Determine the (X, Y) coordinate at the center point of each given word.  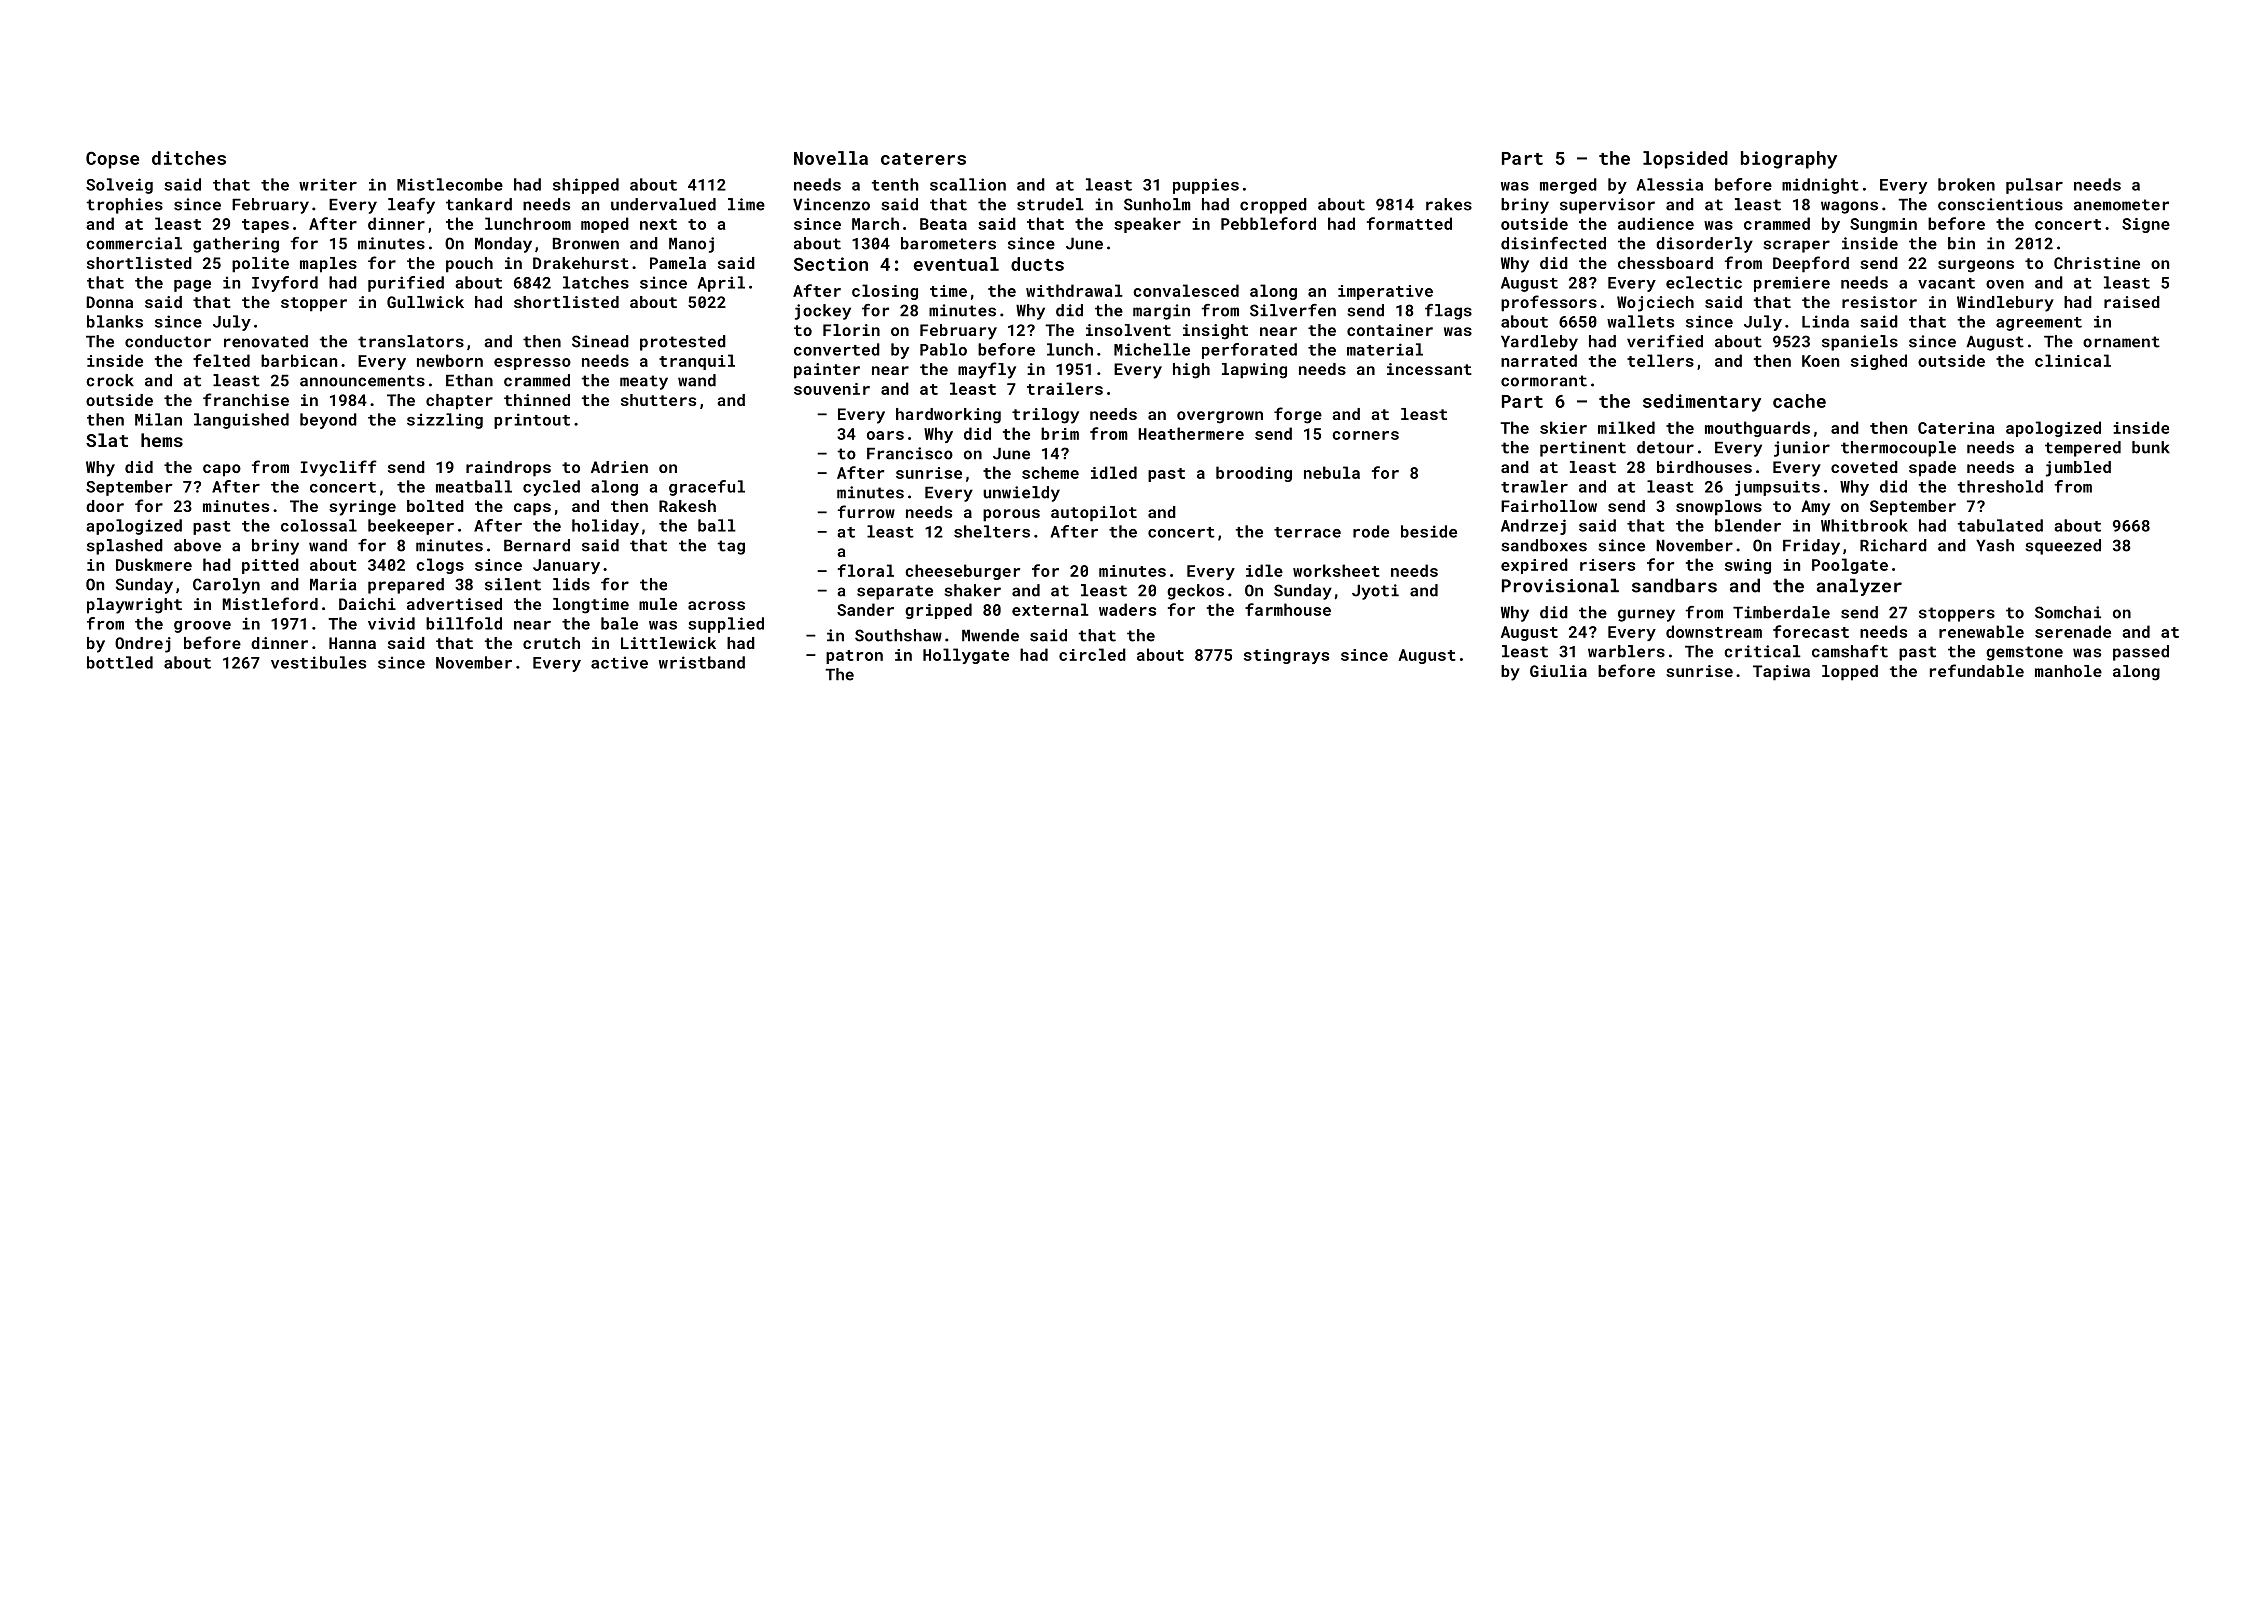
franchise (246, 399)
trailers (1065, 388)
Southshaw (898, 635)
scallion (968, 184)
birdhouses (1704, 467)
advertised (454, 604)
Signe (2146, 225)
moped (605, 225)
